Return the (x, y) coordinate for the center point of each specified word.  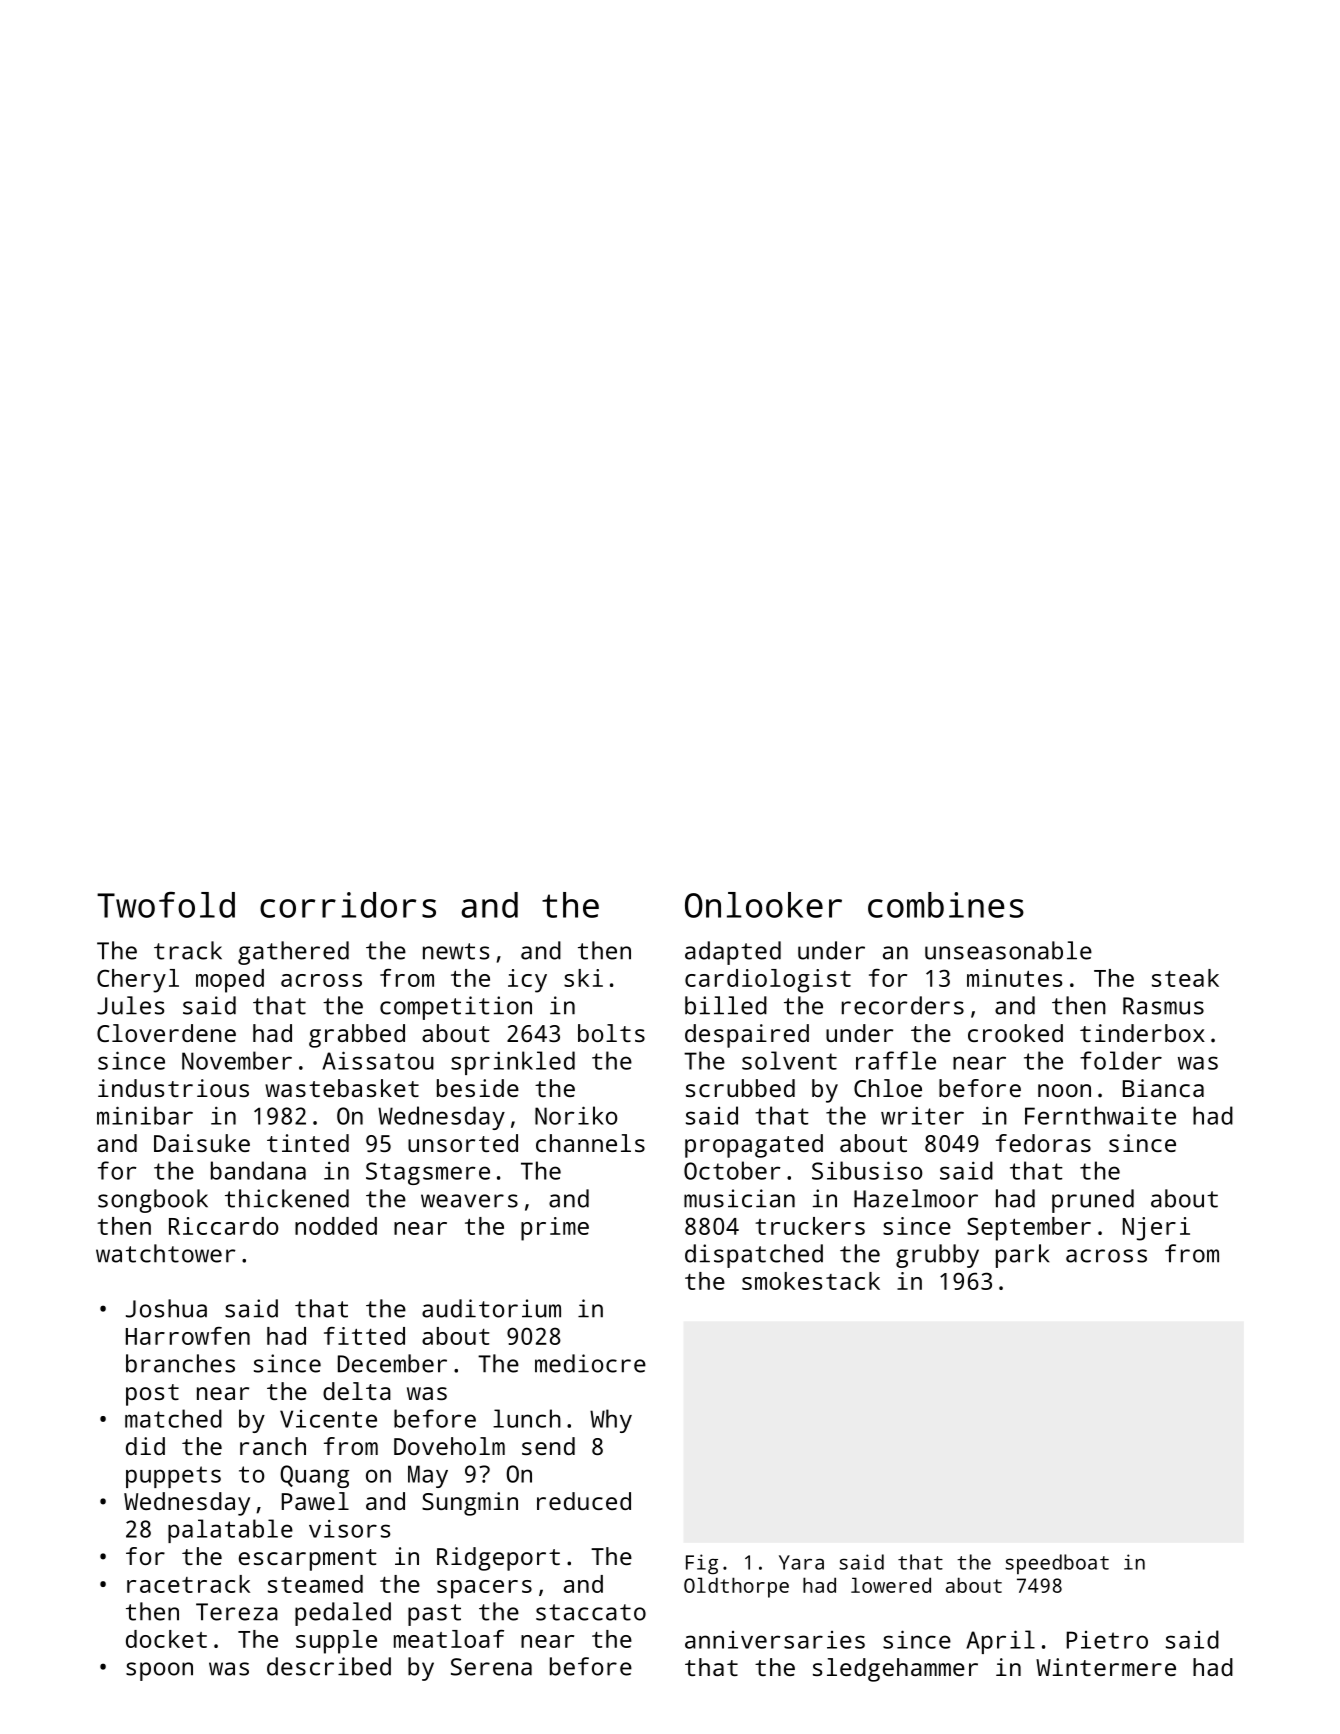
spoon (159, 1671)
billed (726, 1005)
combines (946, 905)
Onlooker (763, 905)
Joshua (166, 1308)
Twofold (166, 905)
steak (1185, 978)
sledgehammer (895, 1670)
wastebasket (342, 1088)
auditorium (491, 1308)
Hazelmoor (916, 1198)
